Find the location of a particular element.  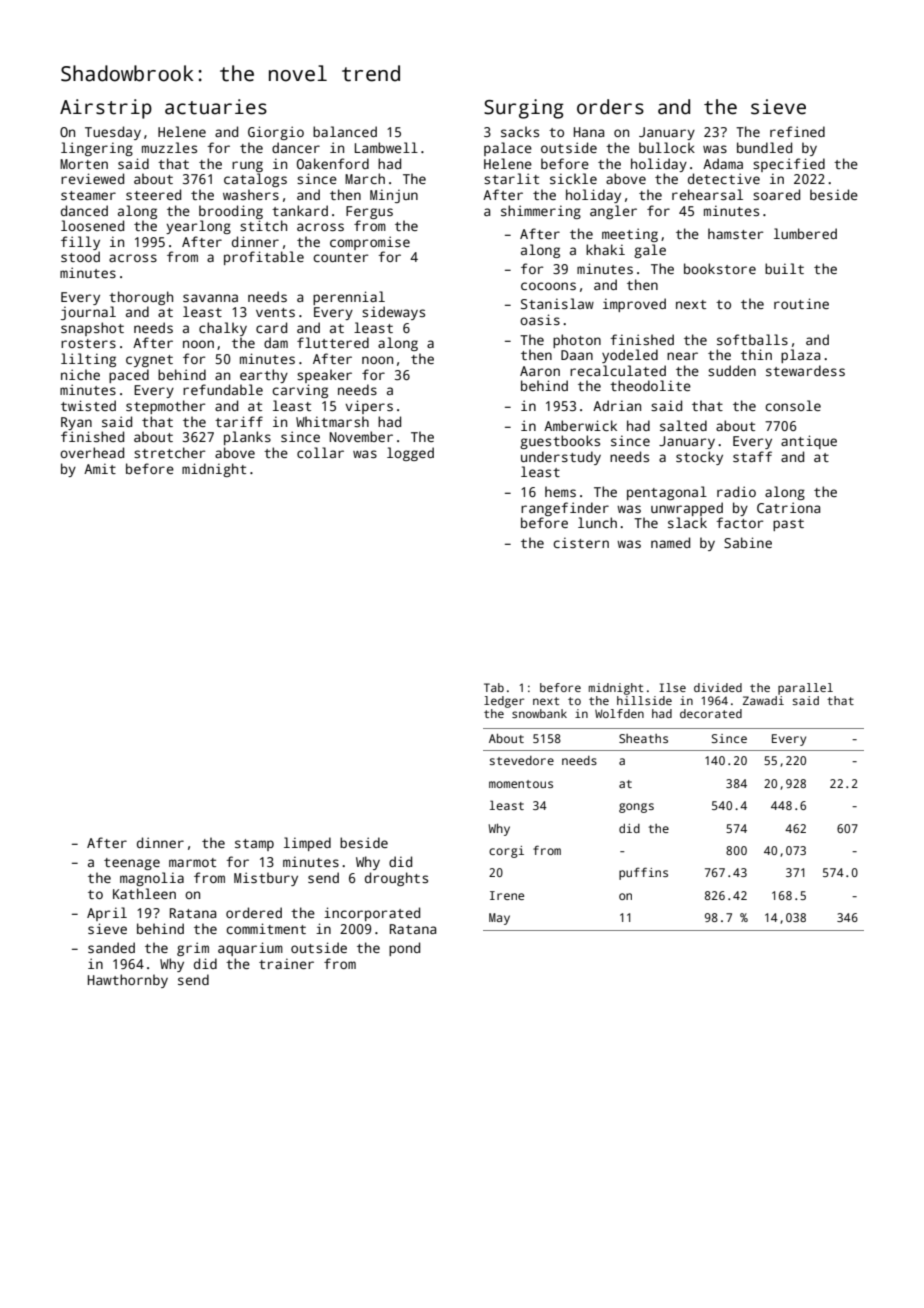

Sheaths is located at coordinates (643, 738).
